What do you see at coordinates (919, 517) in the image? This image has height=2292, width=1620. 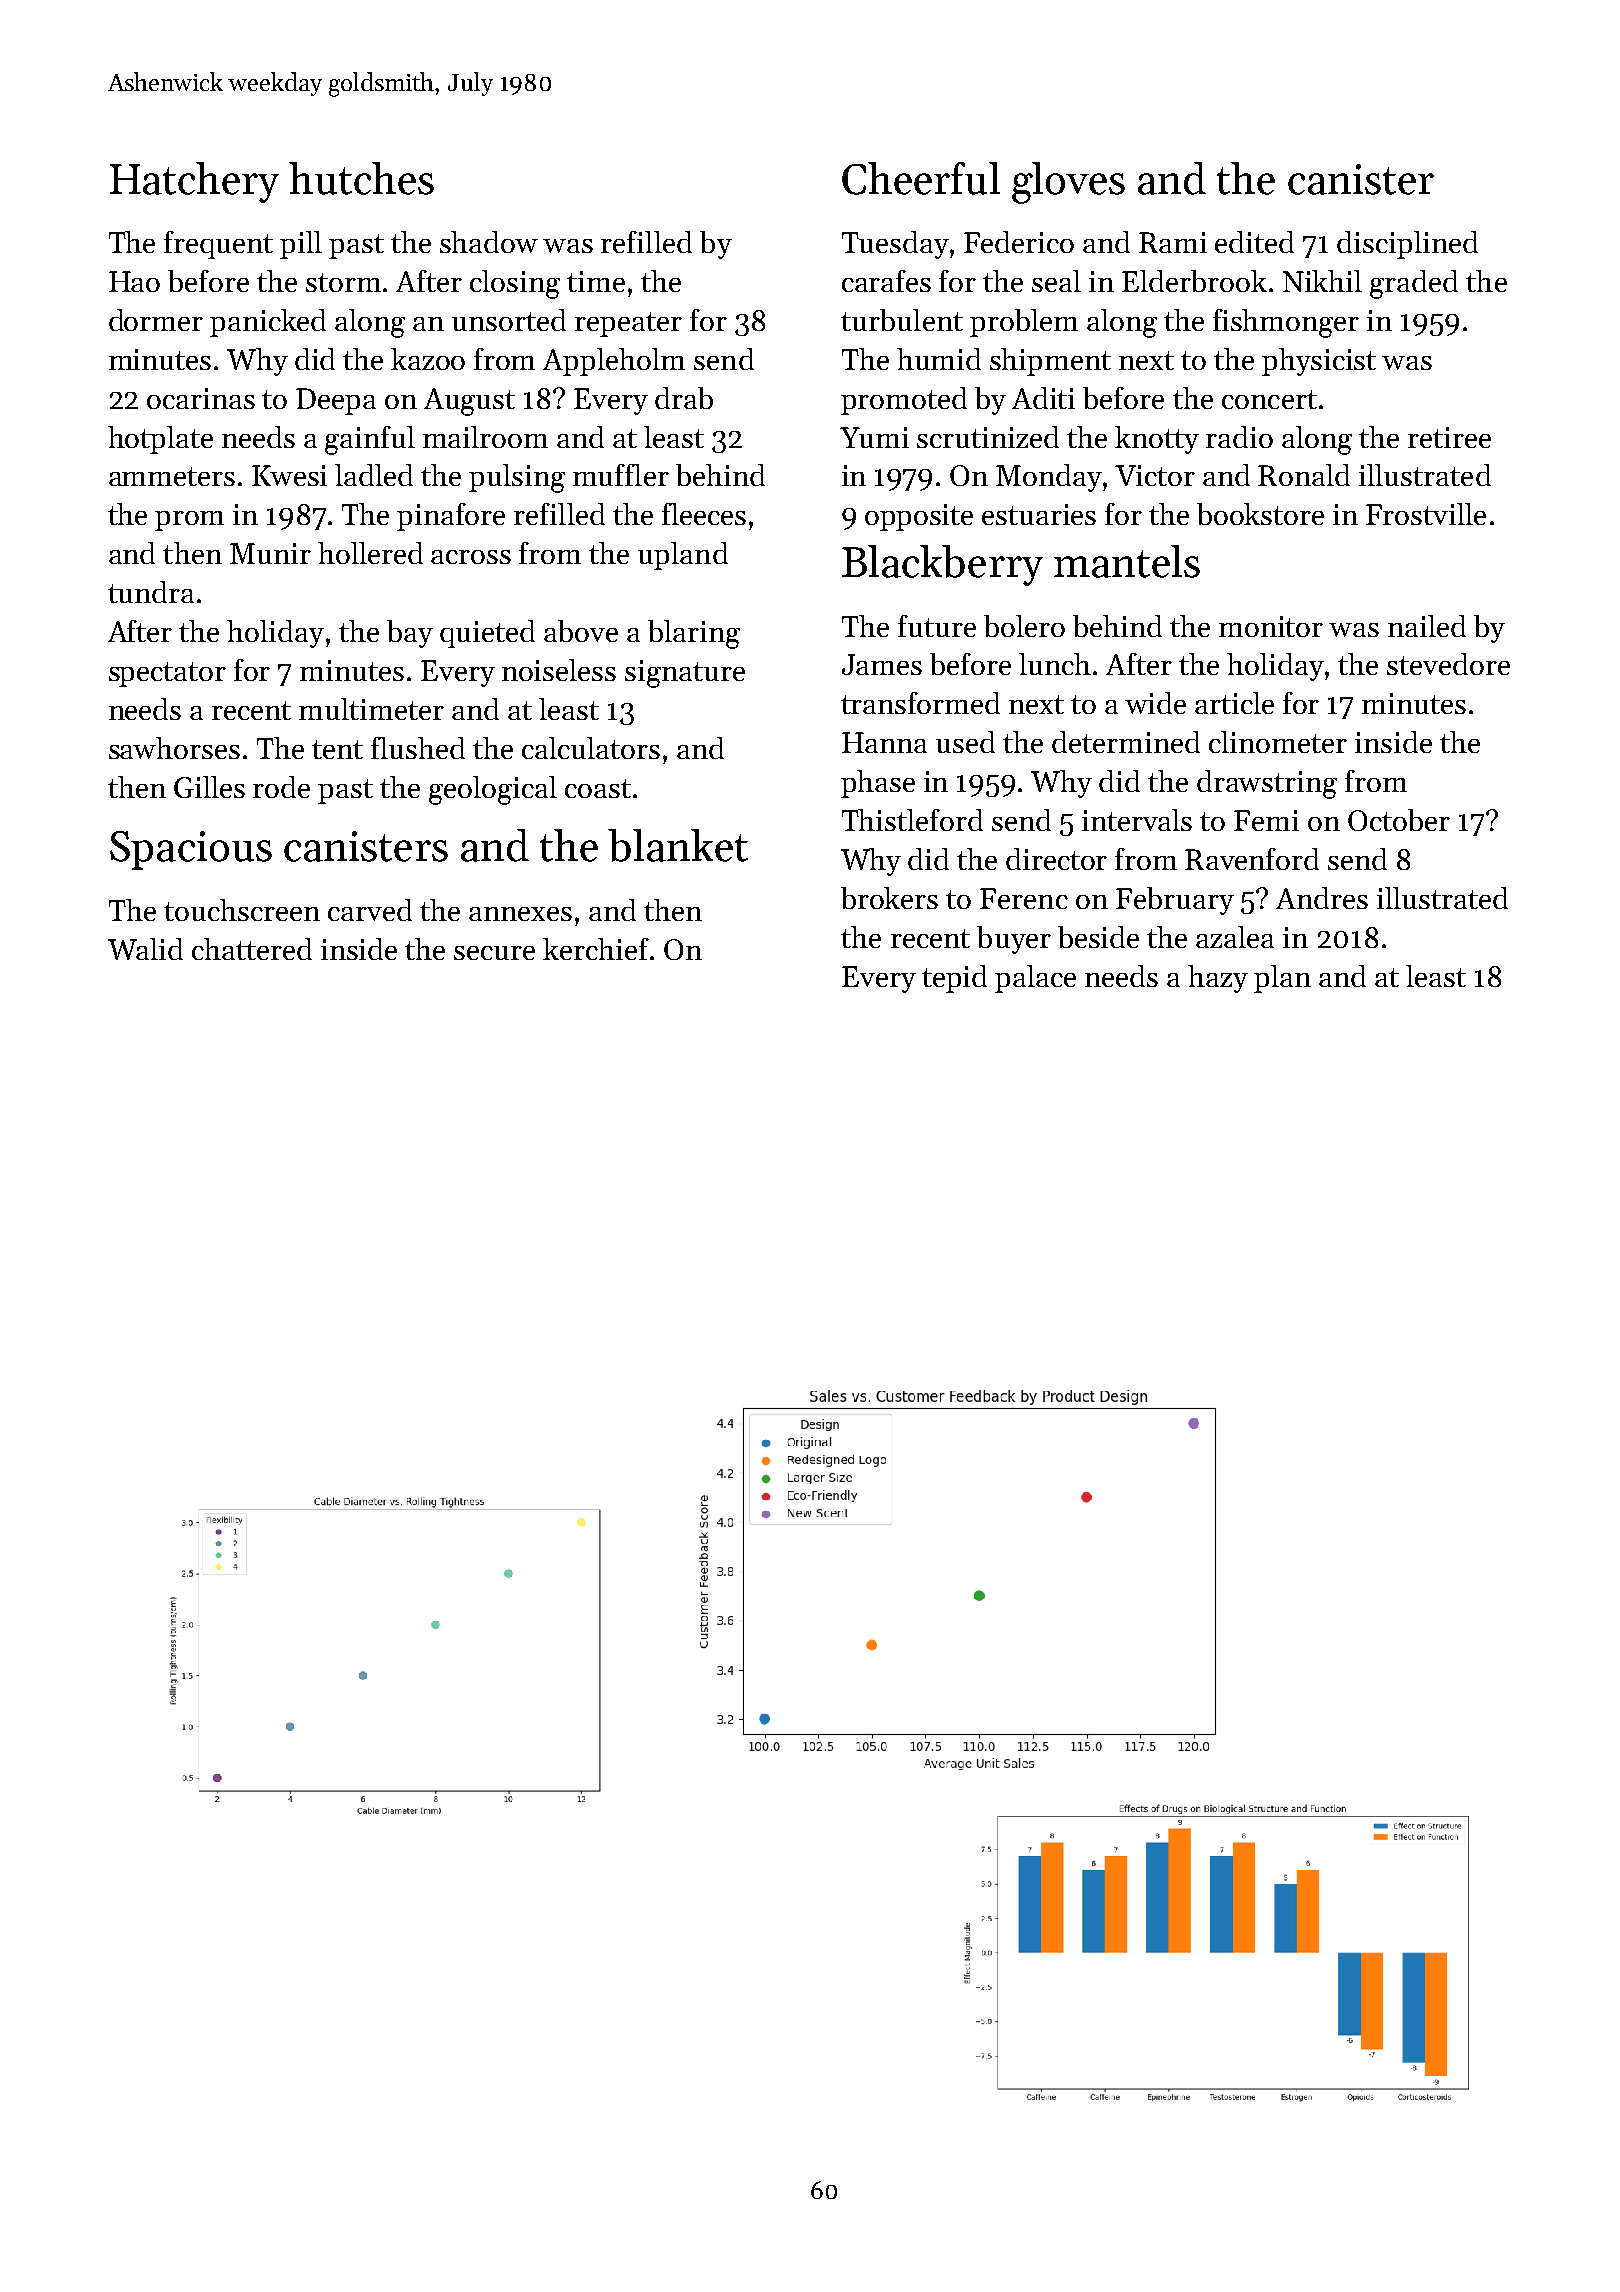 I see `opposite` at bounding box center [919, 517].
